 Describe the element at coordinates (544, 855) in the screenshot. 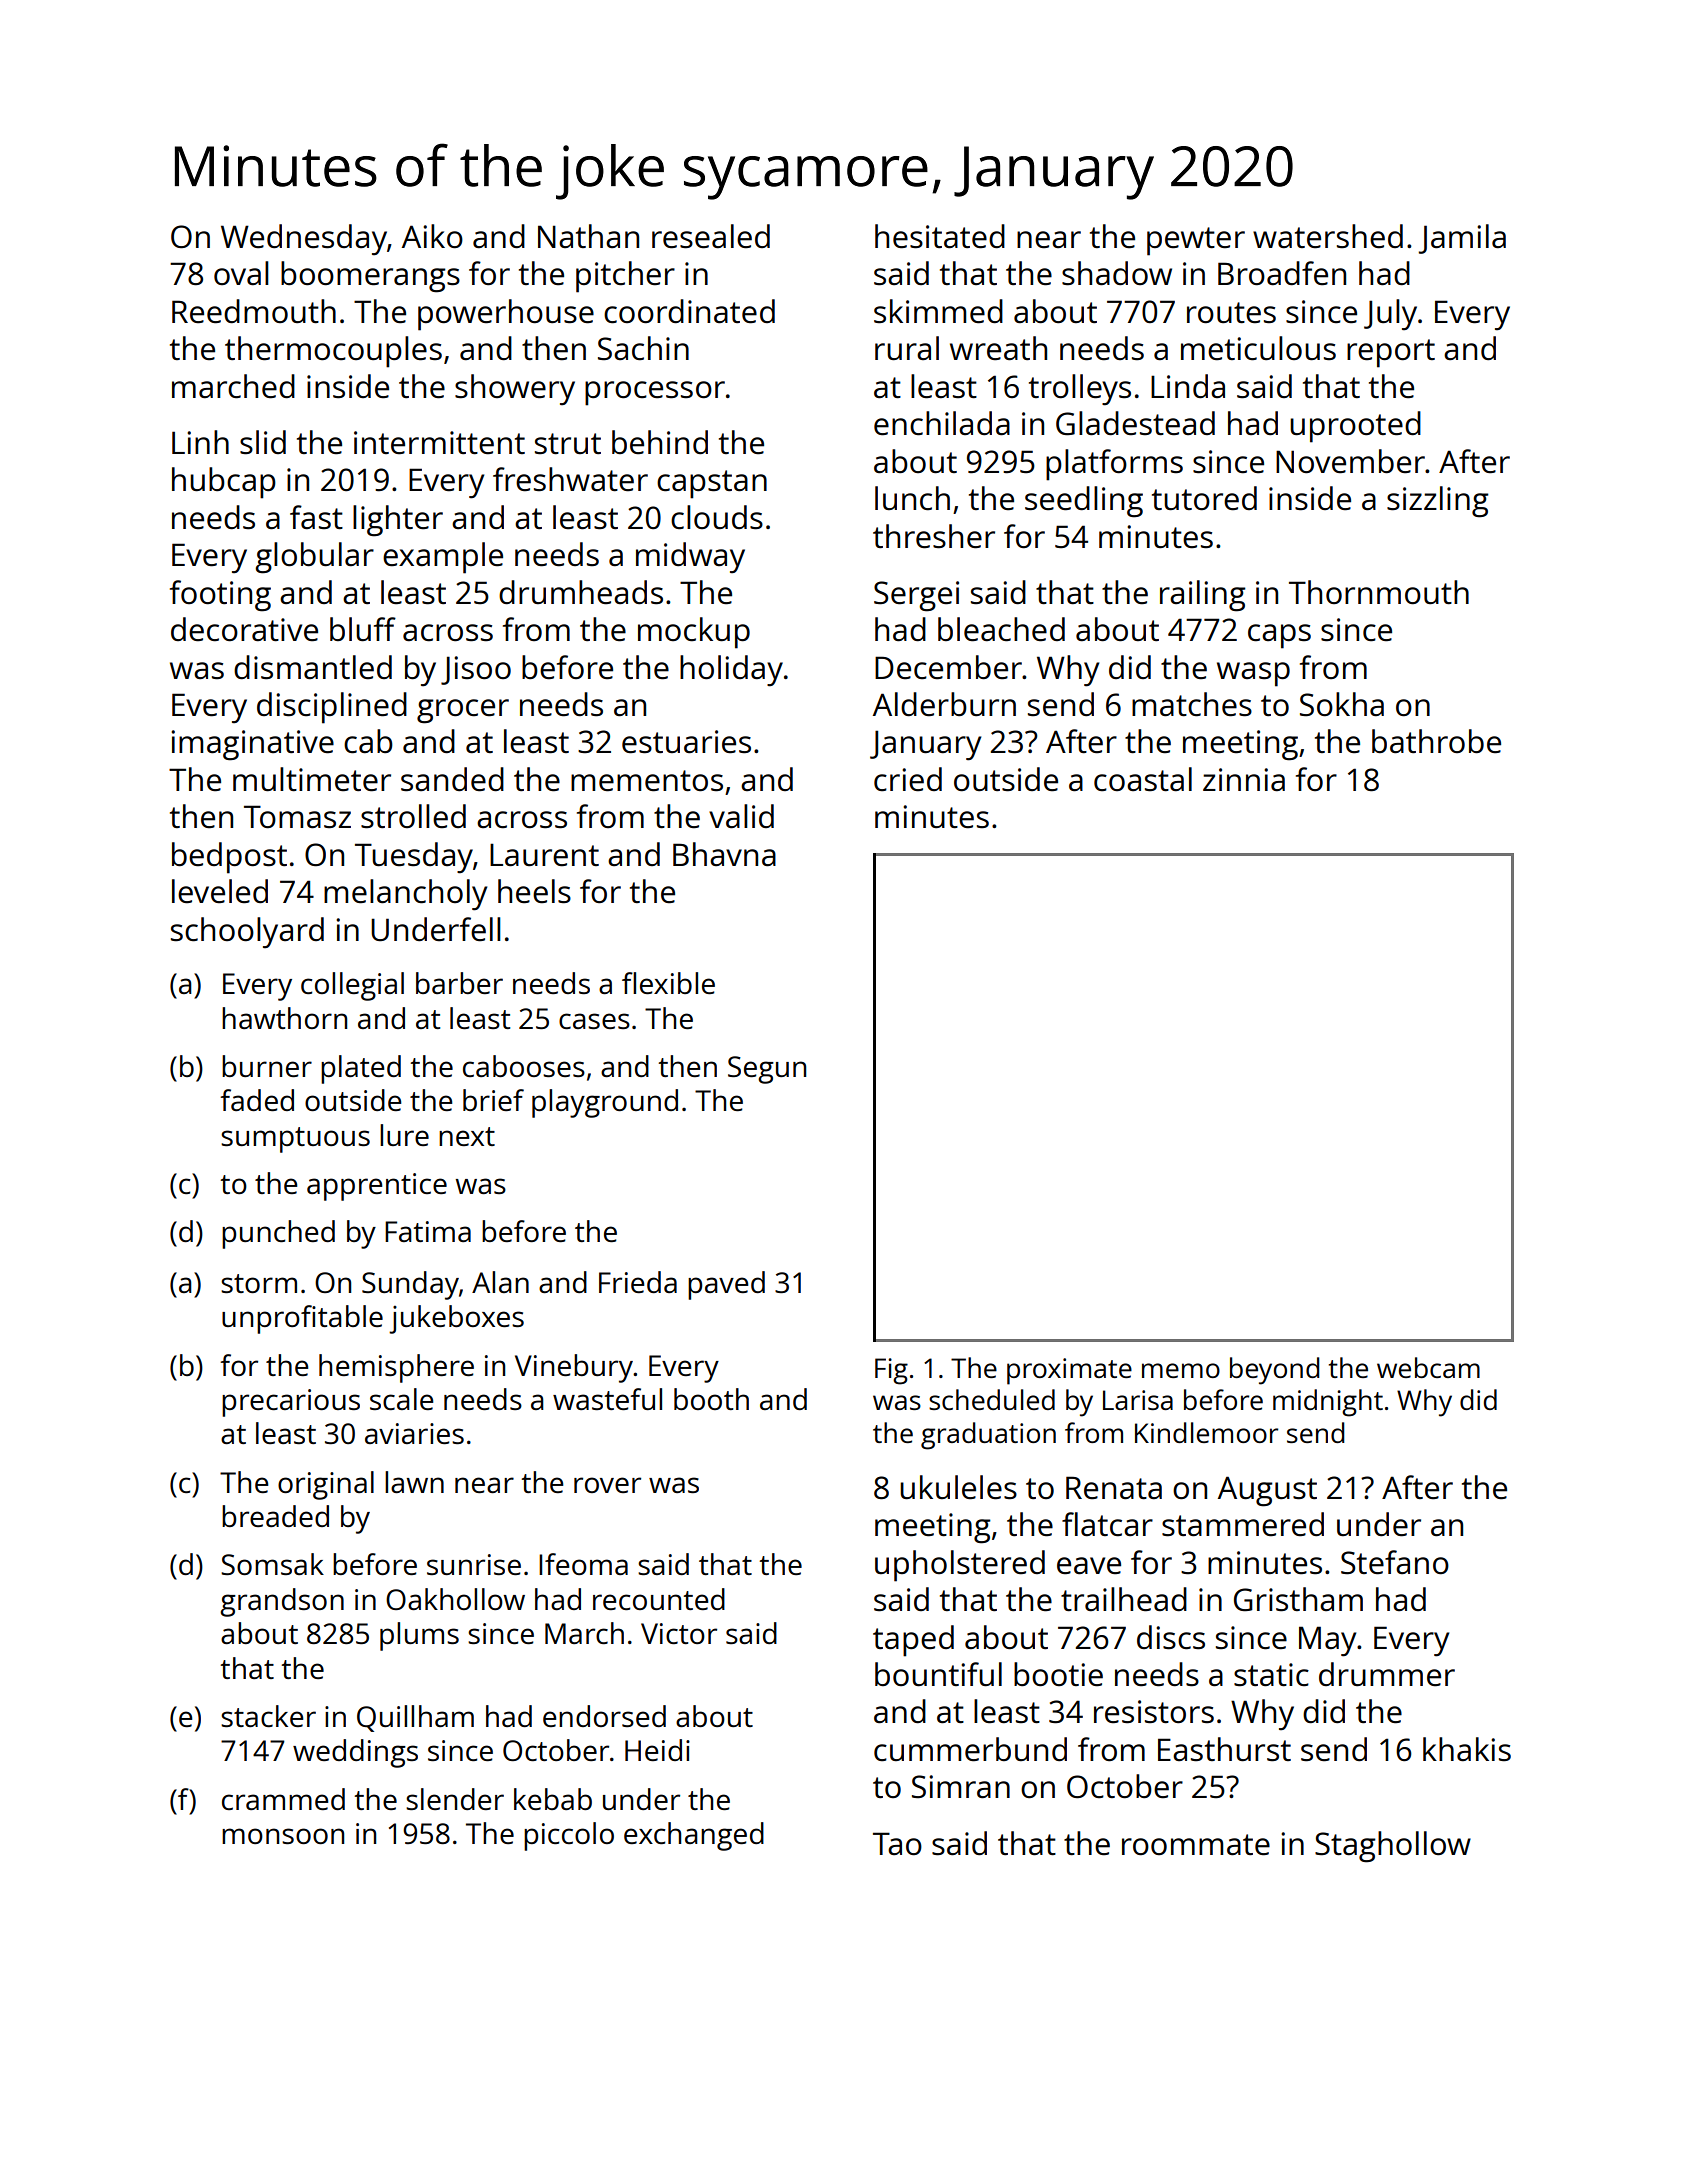

I see `Laurent` at that location.
